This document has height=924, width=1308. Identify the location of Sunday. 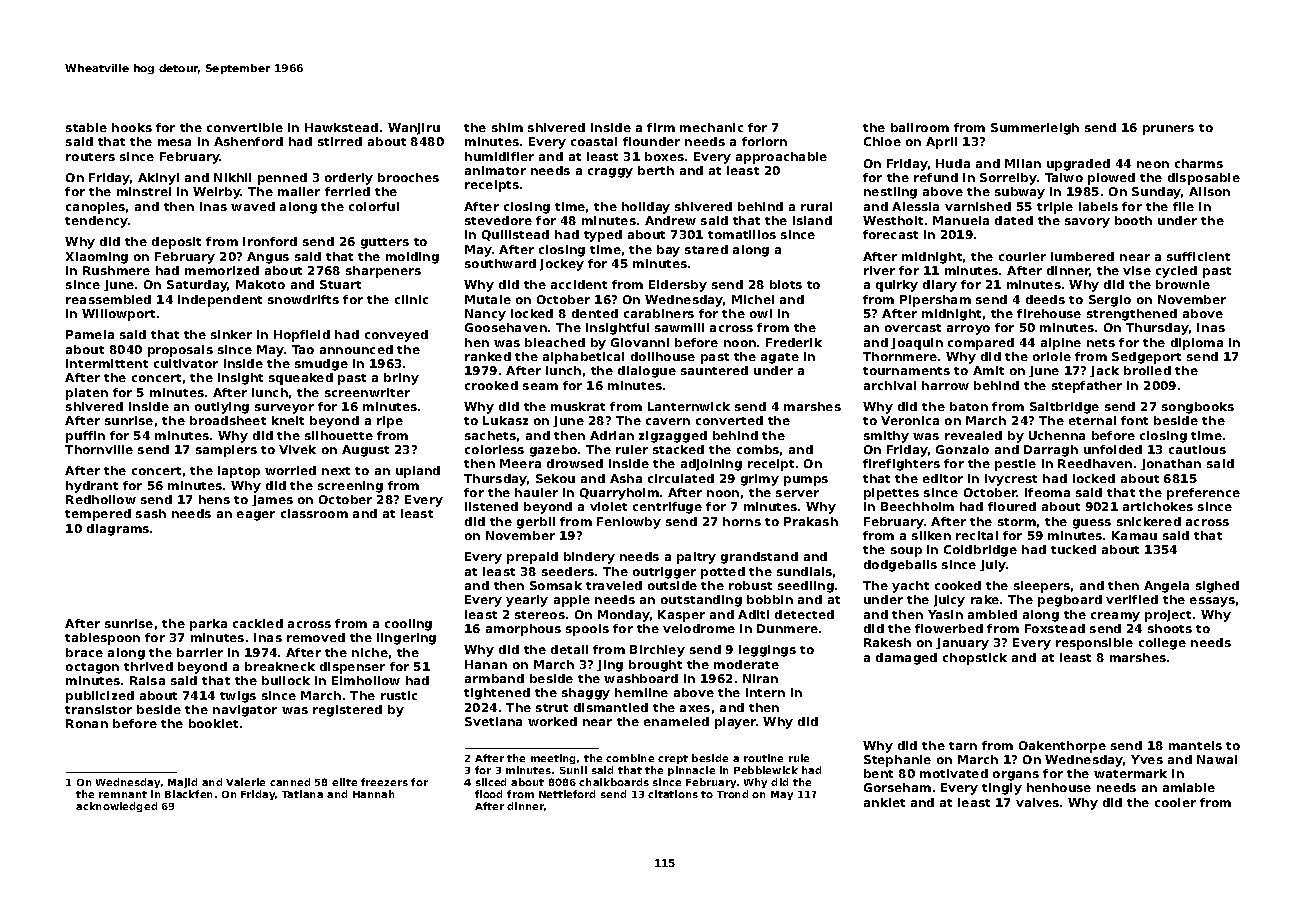
(1157, 193).
